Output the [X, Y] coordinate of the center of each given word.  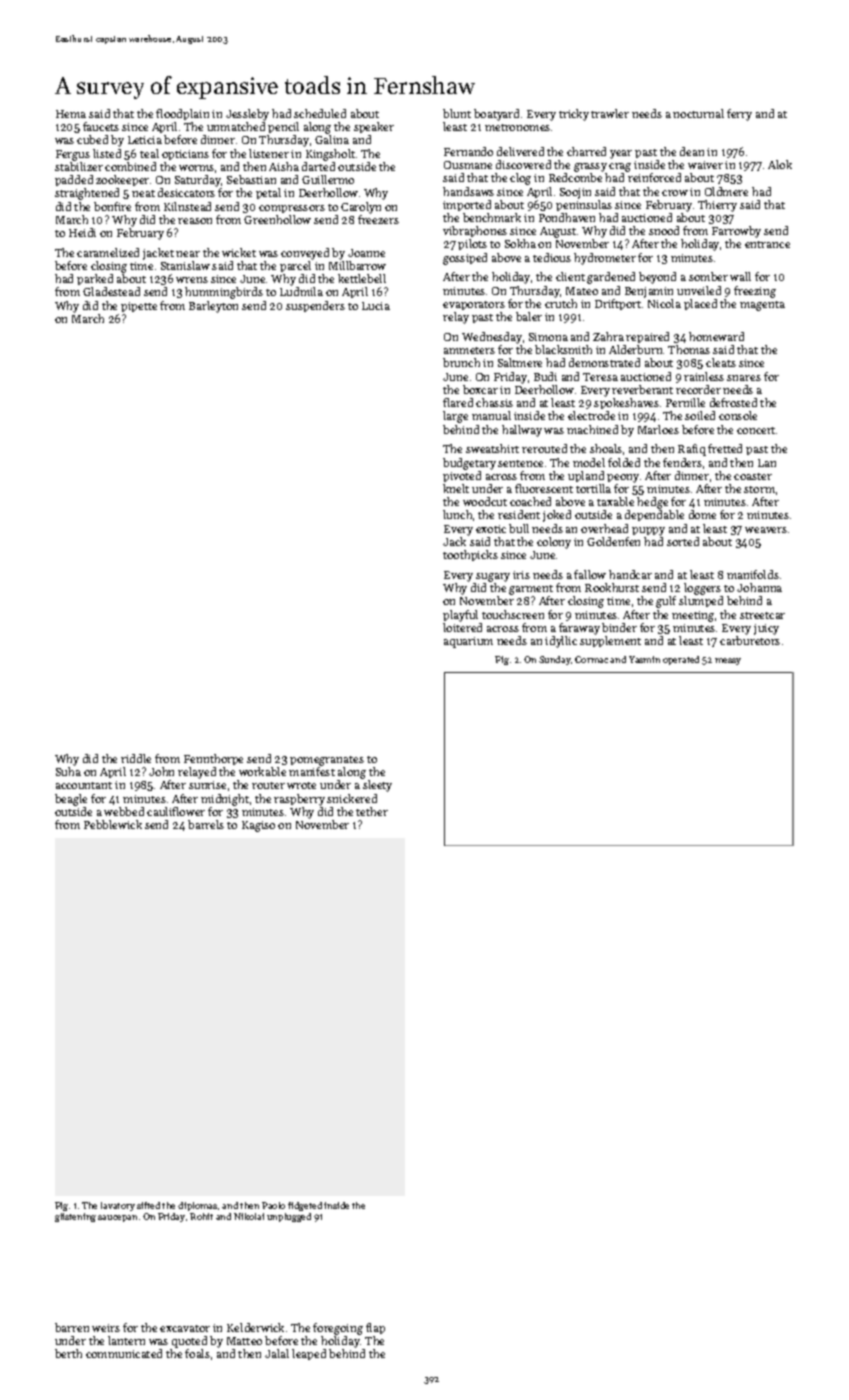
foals [197, 1353]
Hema [71, 114]
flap [375, 1328]
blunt [457, 113]
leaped [309, 1354]
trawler [610, 113]
